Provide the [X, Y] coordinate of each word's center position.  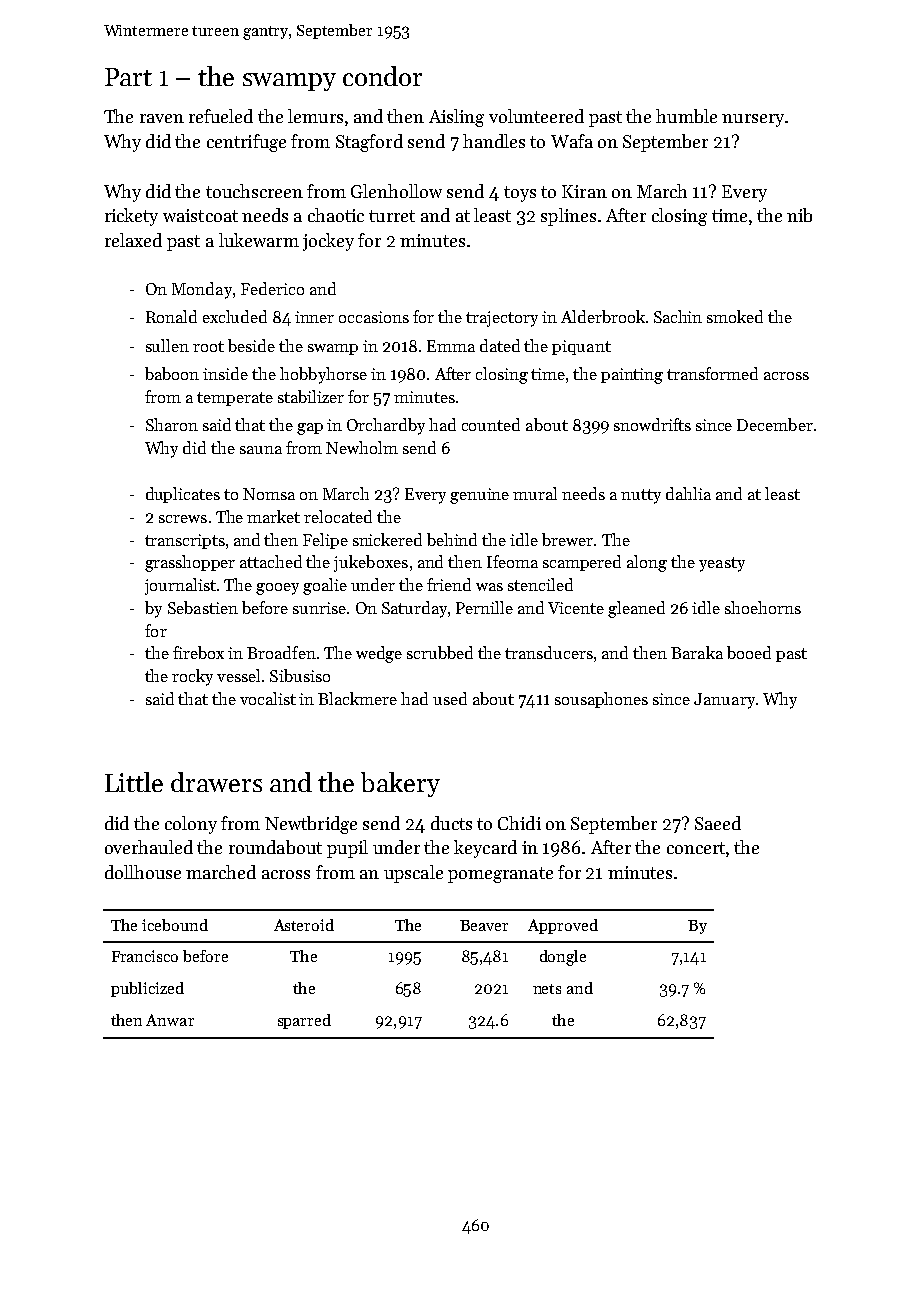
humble [686, 116]
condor [382, 76]
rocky [192, 677]
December [775, 424]
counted [491, 424]
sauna [261, 450]
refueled [221, 116]
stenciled [540, 584]
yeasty [722, 564]
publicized [147, 989]
